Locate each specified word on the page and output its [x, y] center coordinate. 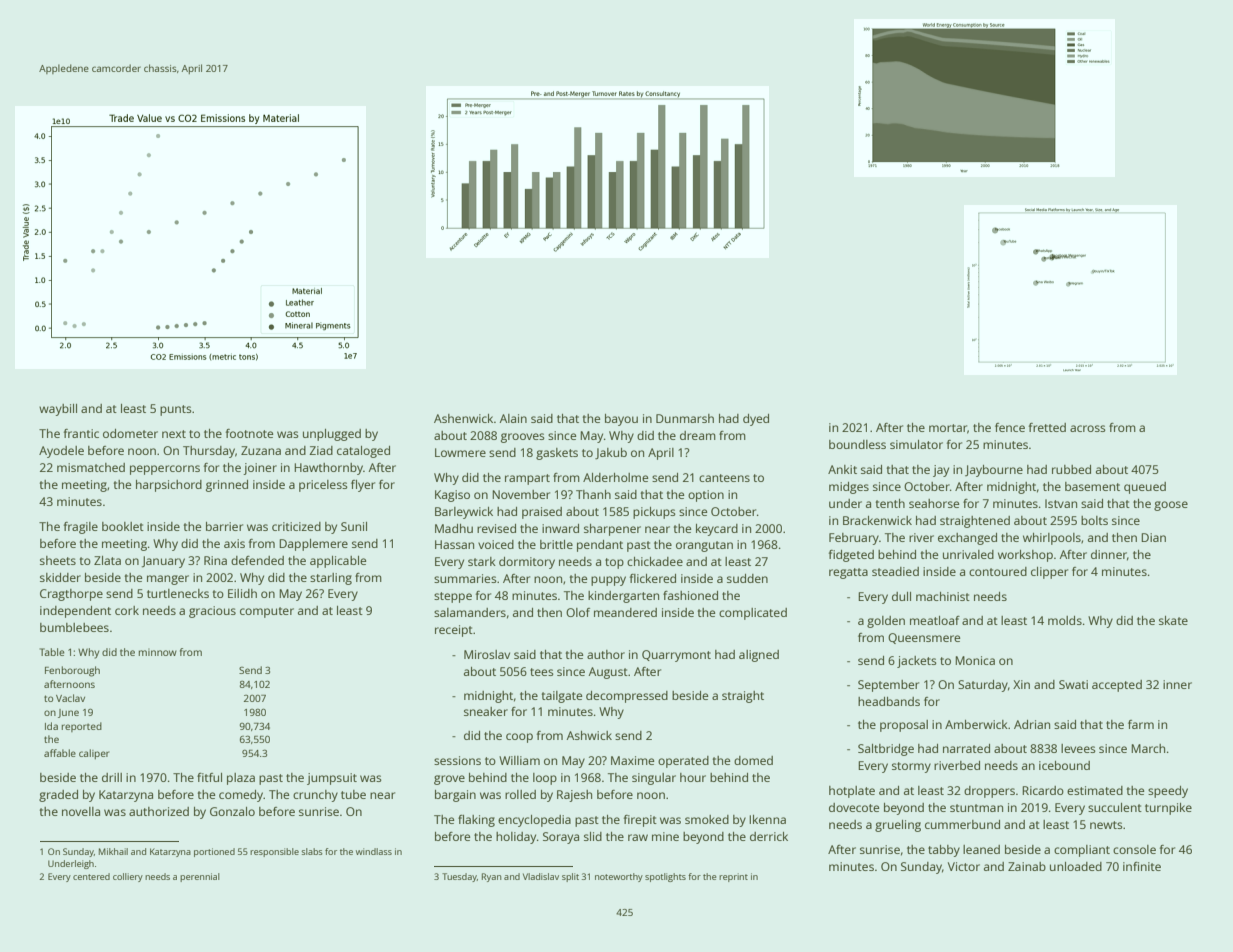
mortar [948, 428]
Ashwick [589, 735]
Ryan [491, 877]
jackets [917, 662]
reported [82, 727]
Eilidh [242, 593]
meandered [625, 612]
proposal [904, 726]
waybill [58, 410]
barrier [224, 526]
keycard [717, 530]
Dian [1153, 537]
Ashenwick [463, 418]
